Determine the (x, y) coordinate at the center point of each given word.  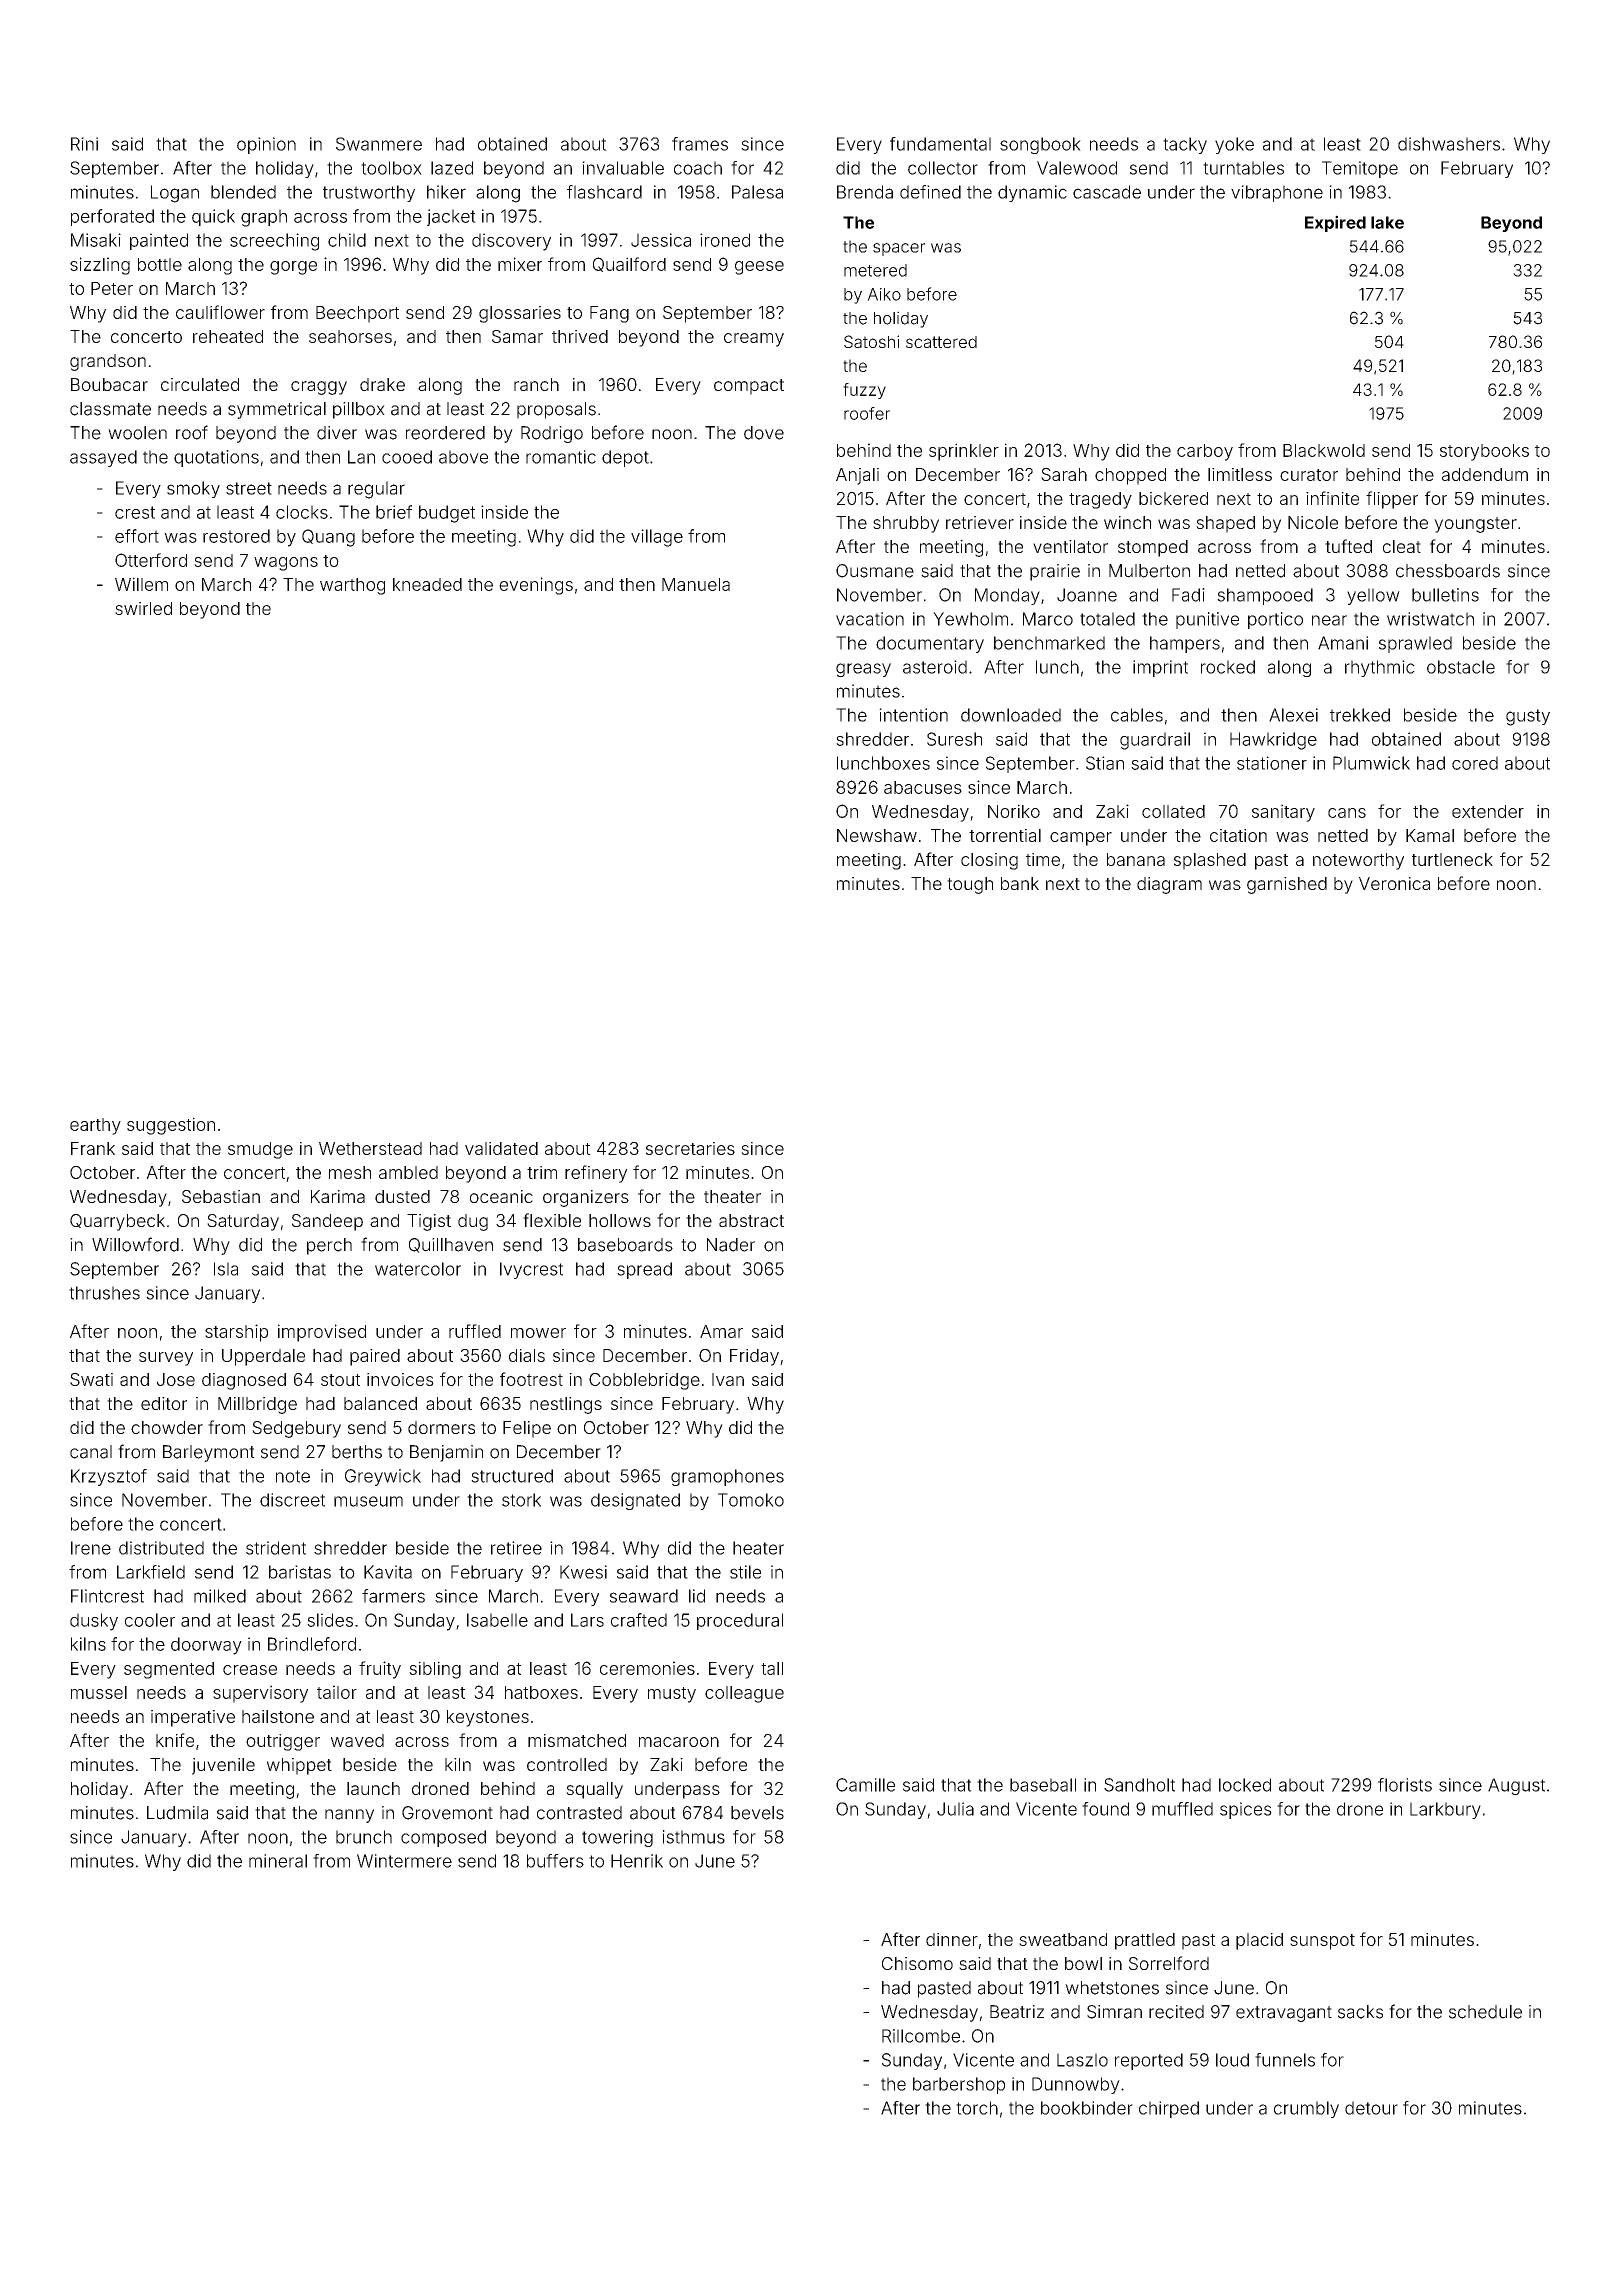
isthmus (694, 1837)
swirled (143, 608)
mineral (278, 1861)
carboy (1205, 452)
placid (1259, 1941)
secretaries (690, 1148)
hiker (446, 192)
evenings (536, 586)
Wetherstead (370, 1148)
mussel (99, 1692)
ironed (725, 240)
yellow (1373, 596)
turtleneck (1452, 859)
